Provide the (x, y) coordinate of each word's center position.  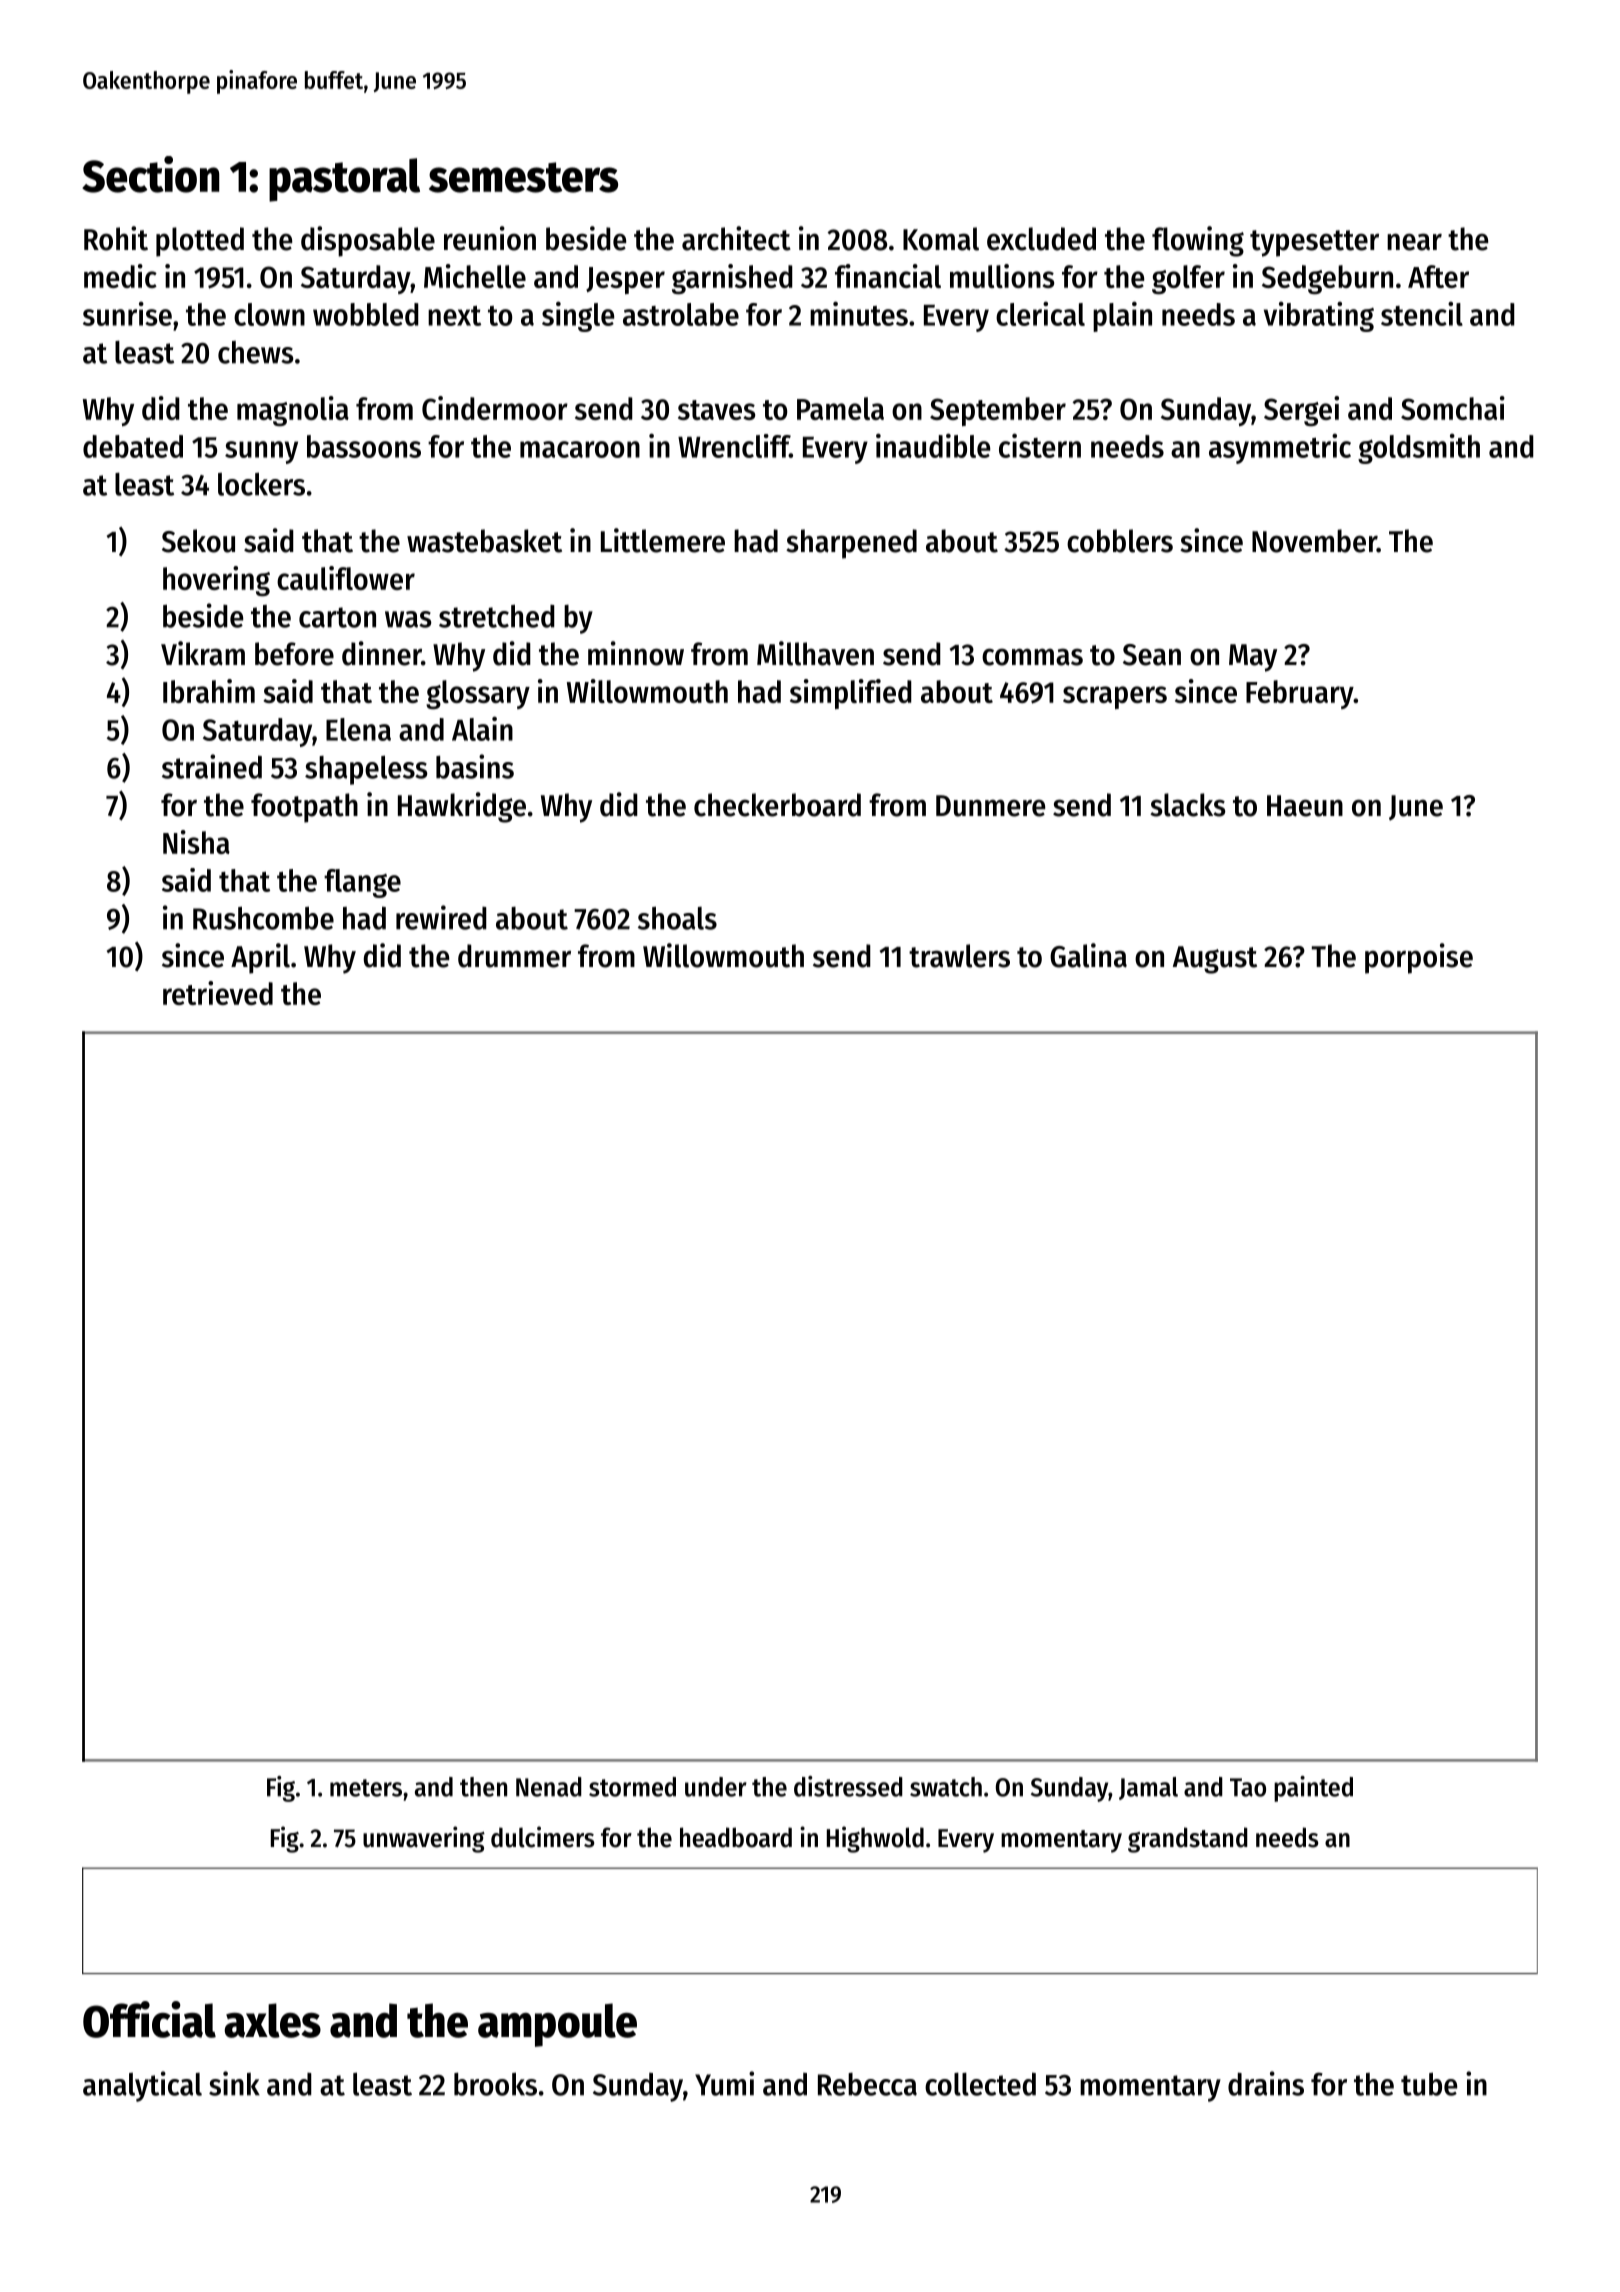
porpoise (1419, 958)
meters (366, 1788)
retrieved (218, 993)
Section (151, 174)
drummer (514, 956)
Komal (941, 239)
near (1414, 242)
